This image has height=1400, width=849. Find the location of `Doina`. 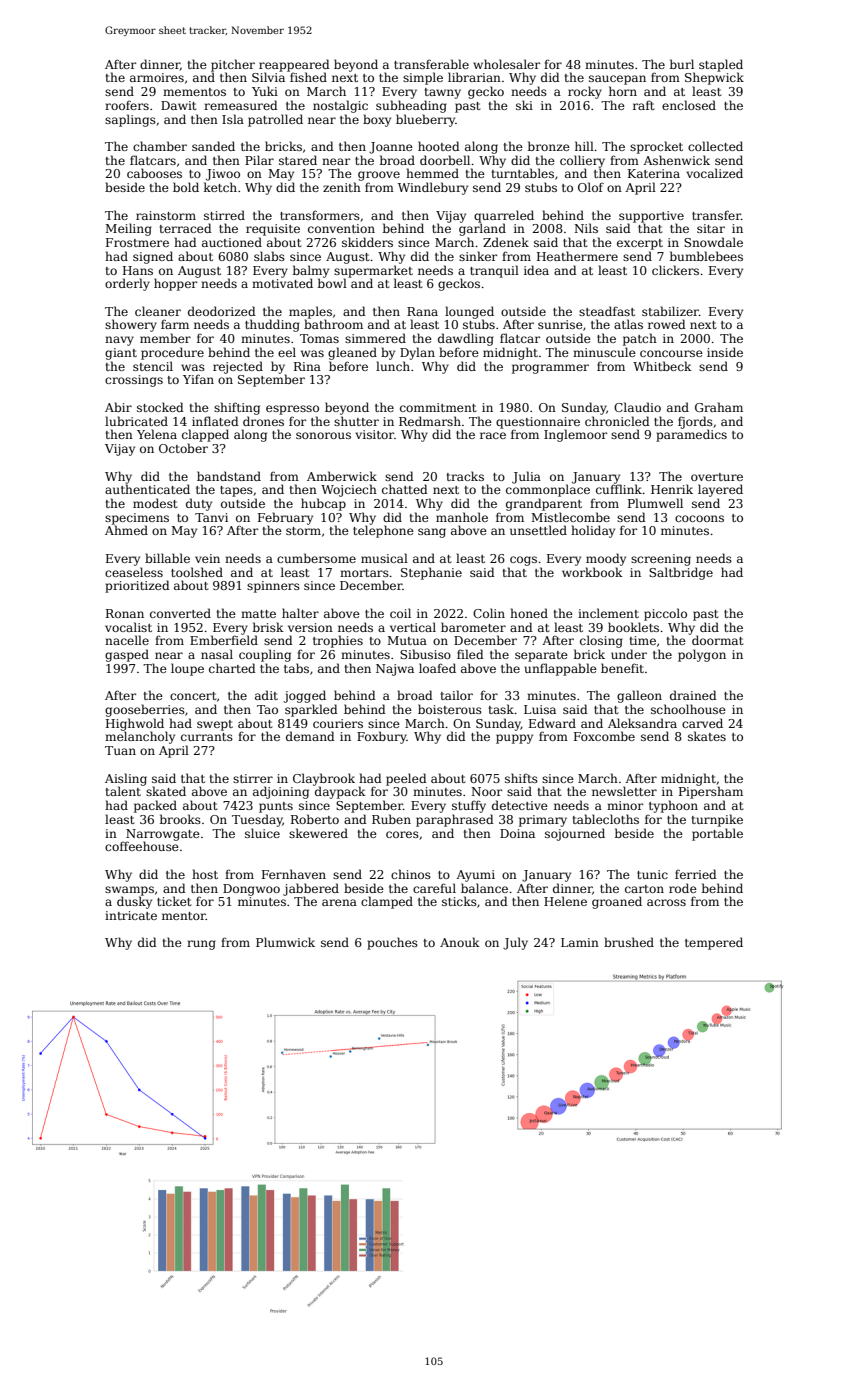

Doina is located at coordinates (517, 833).
